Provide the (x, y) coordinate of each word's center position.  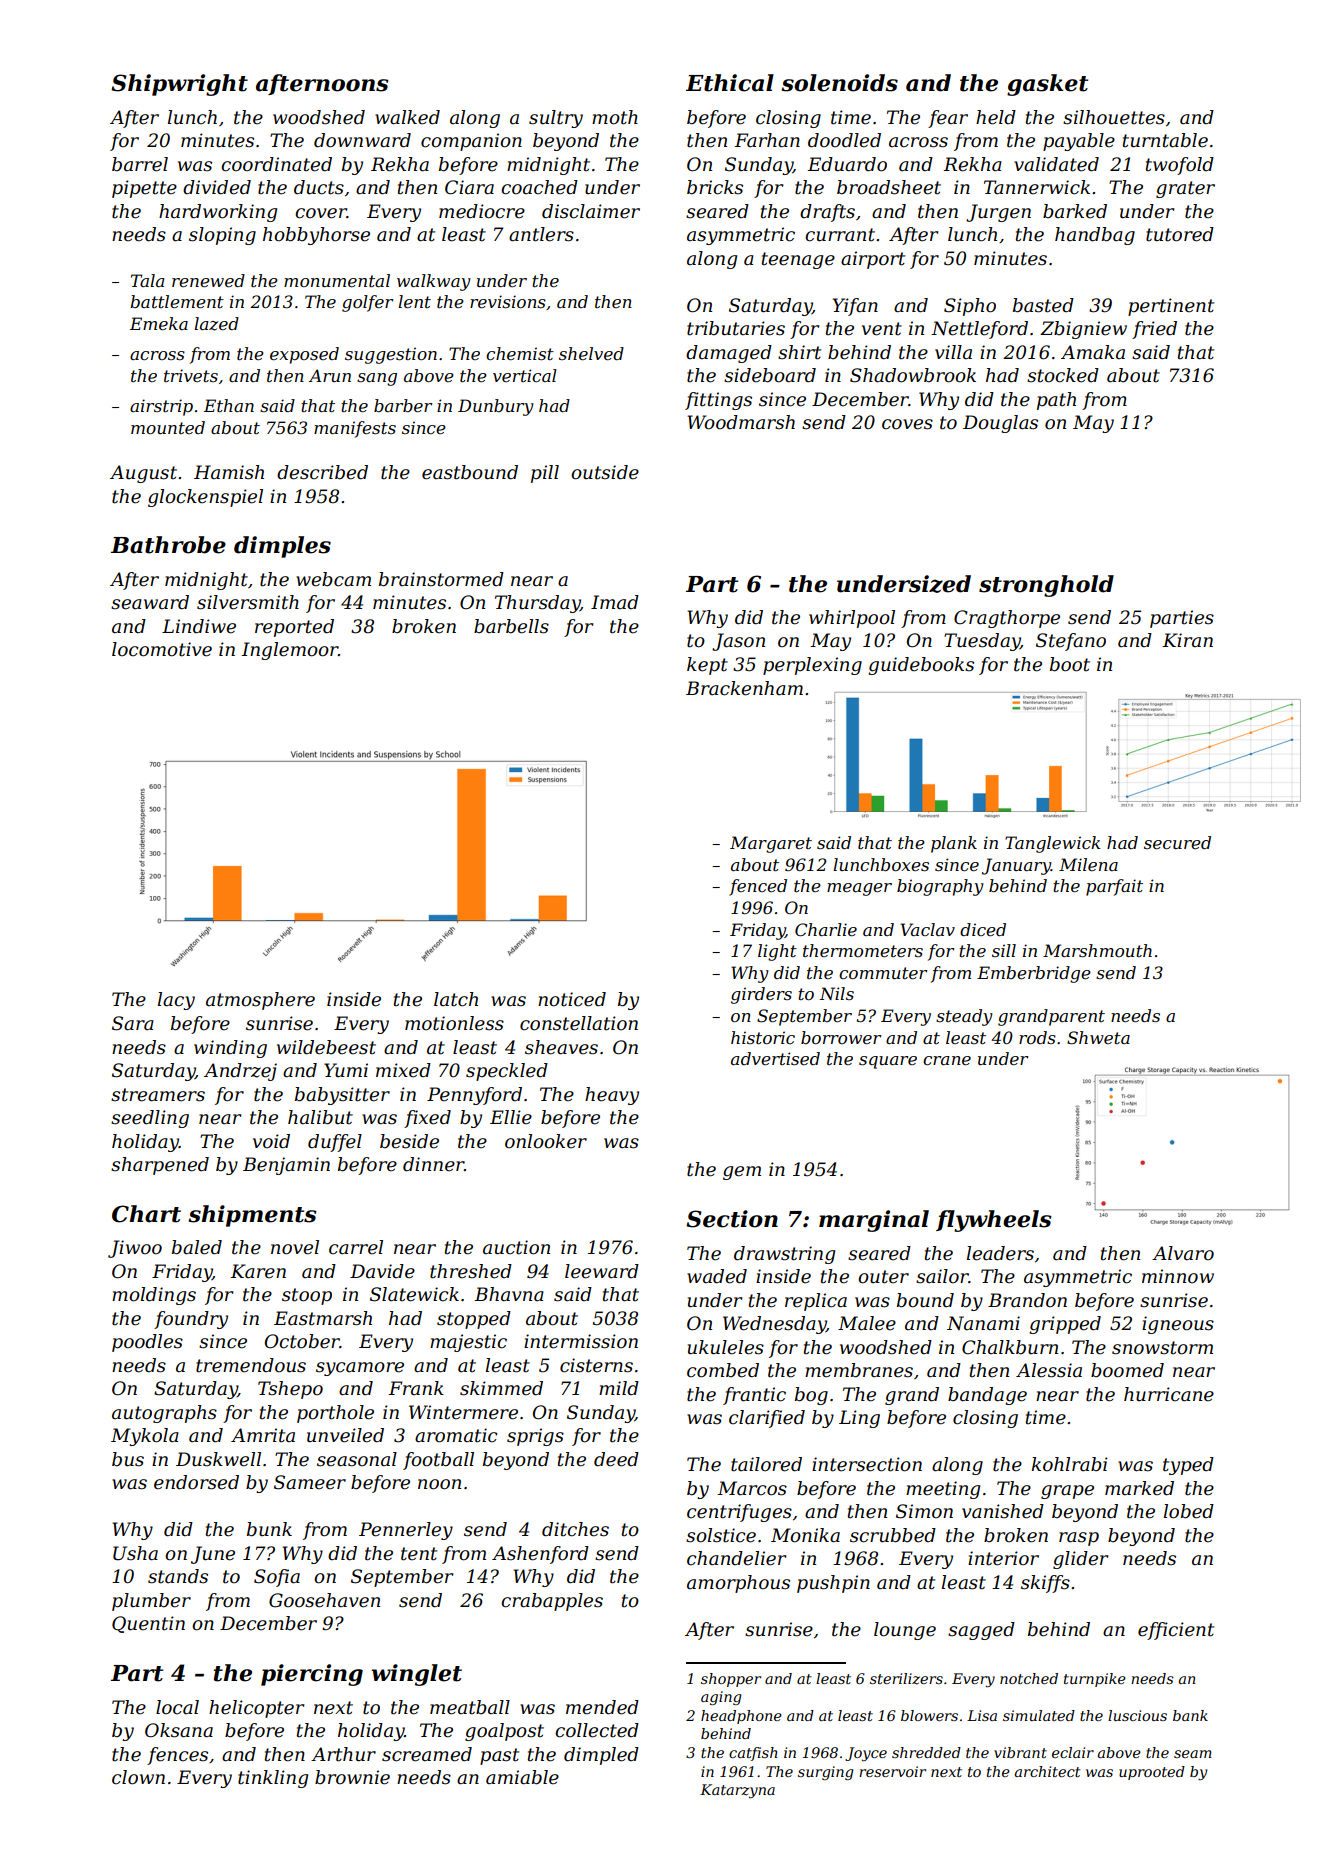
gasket (1047, 85)
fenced (758, 887)
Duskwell (218, 1459)
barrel (140, 164)
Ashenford (540, 1555)
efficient (1176, 1631)
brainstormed (441, 579)
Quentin (148, 1624)
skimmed (501, 1388)
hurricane (1169, 1394)
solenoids (839, 83)
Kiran (1187, 640)
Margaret (771, 844)
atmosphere (260, 1001)
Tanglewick (1052, 844)
